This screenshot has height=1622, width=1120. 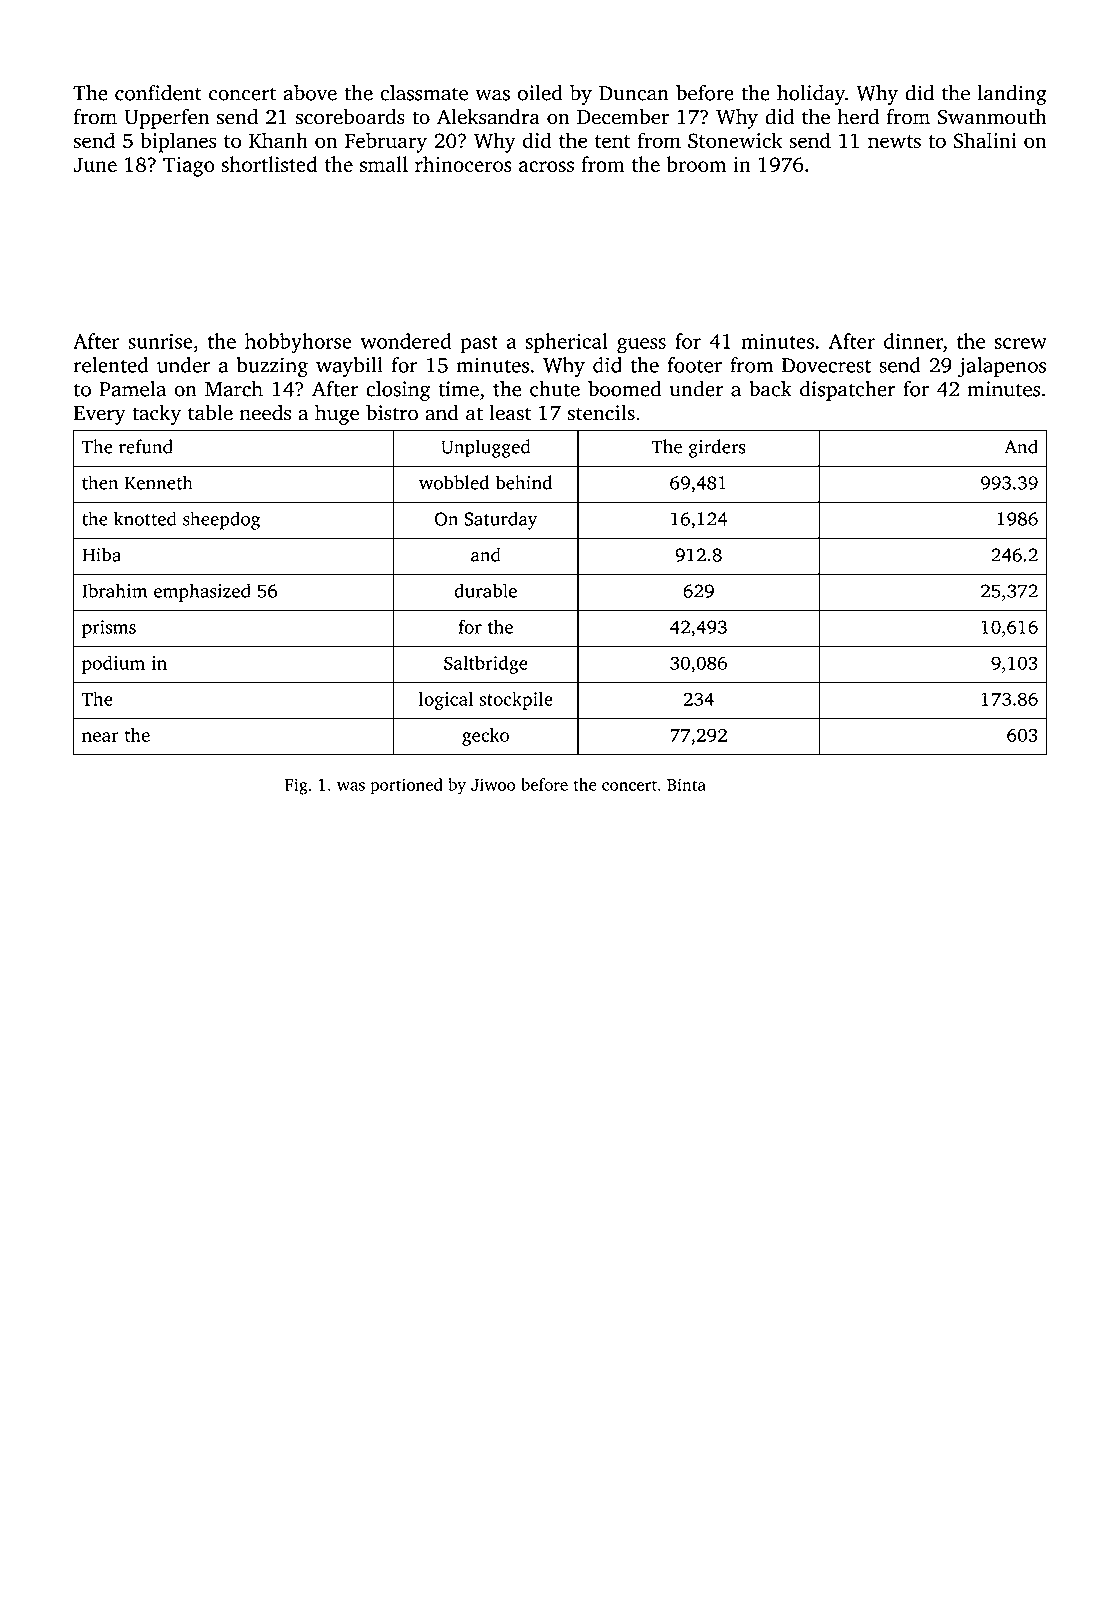 What do you see at coordinates (463, 164) in the screenshot?
I see `rhinoceros` at bounding box center [463, 164].
